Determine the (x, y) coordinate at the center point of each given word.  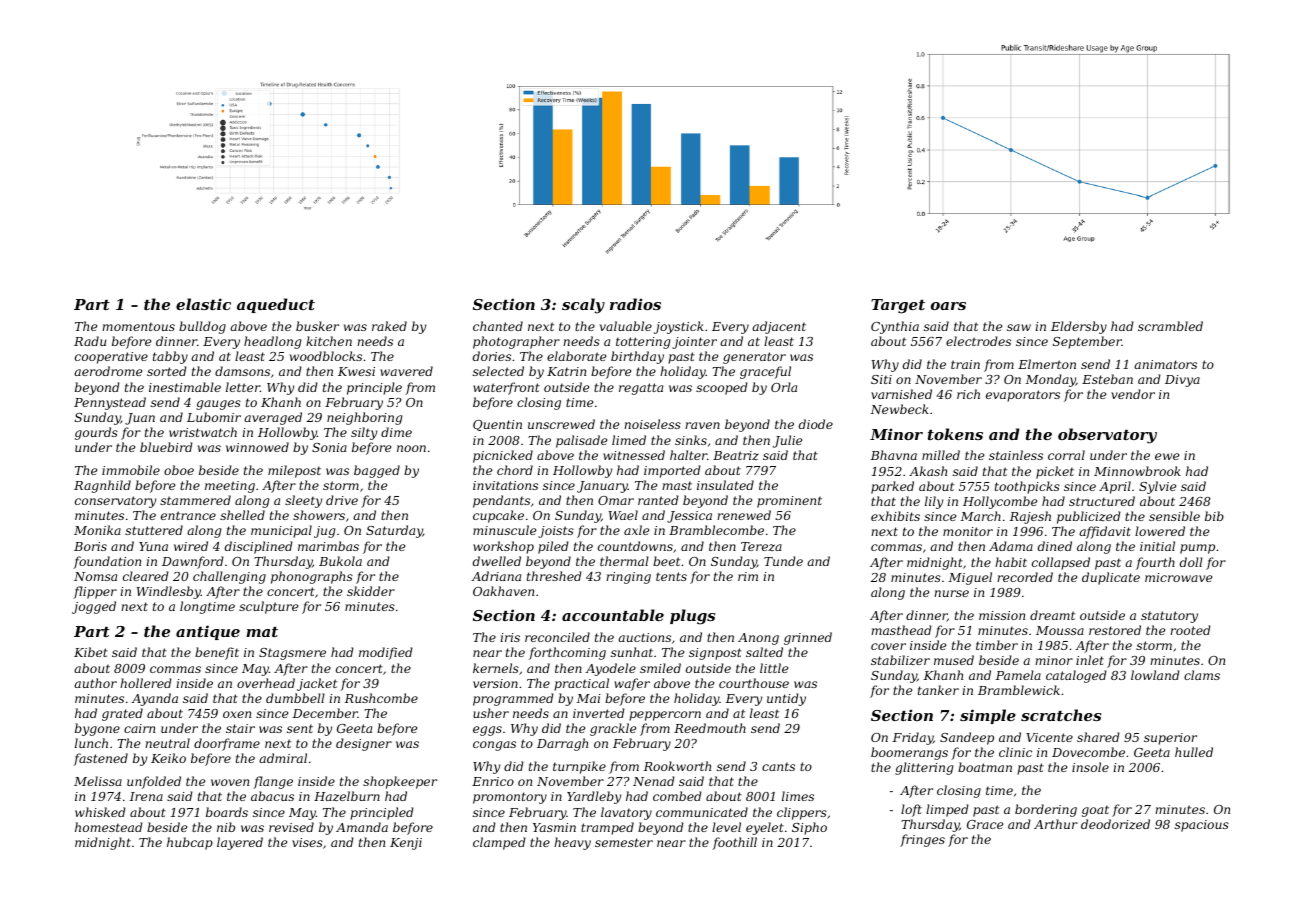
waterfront (506, 388)
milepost (294, 471)
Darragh (562, 744)
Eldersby (1079, 327)
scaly (583, 306)
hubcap (190, 843)
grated (122, 714)
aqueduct (276, 305)
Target (898, 306)
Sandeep (967, 738)
